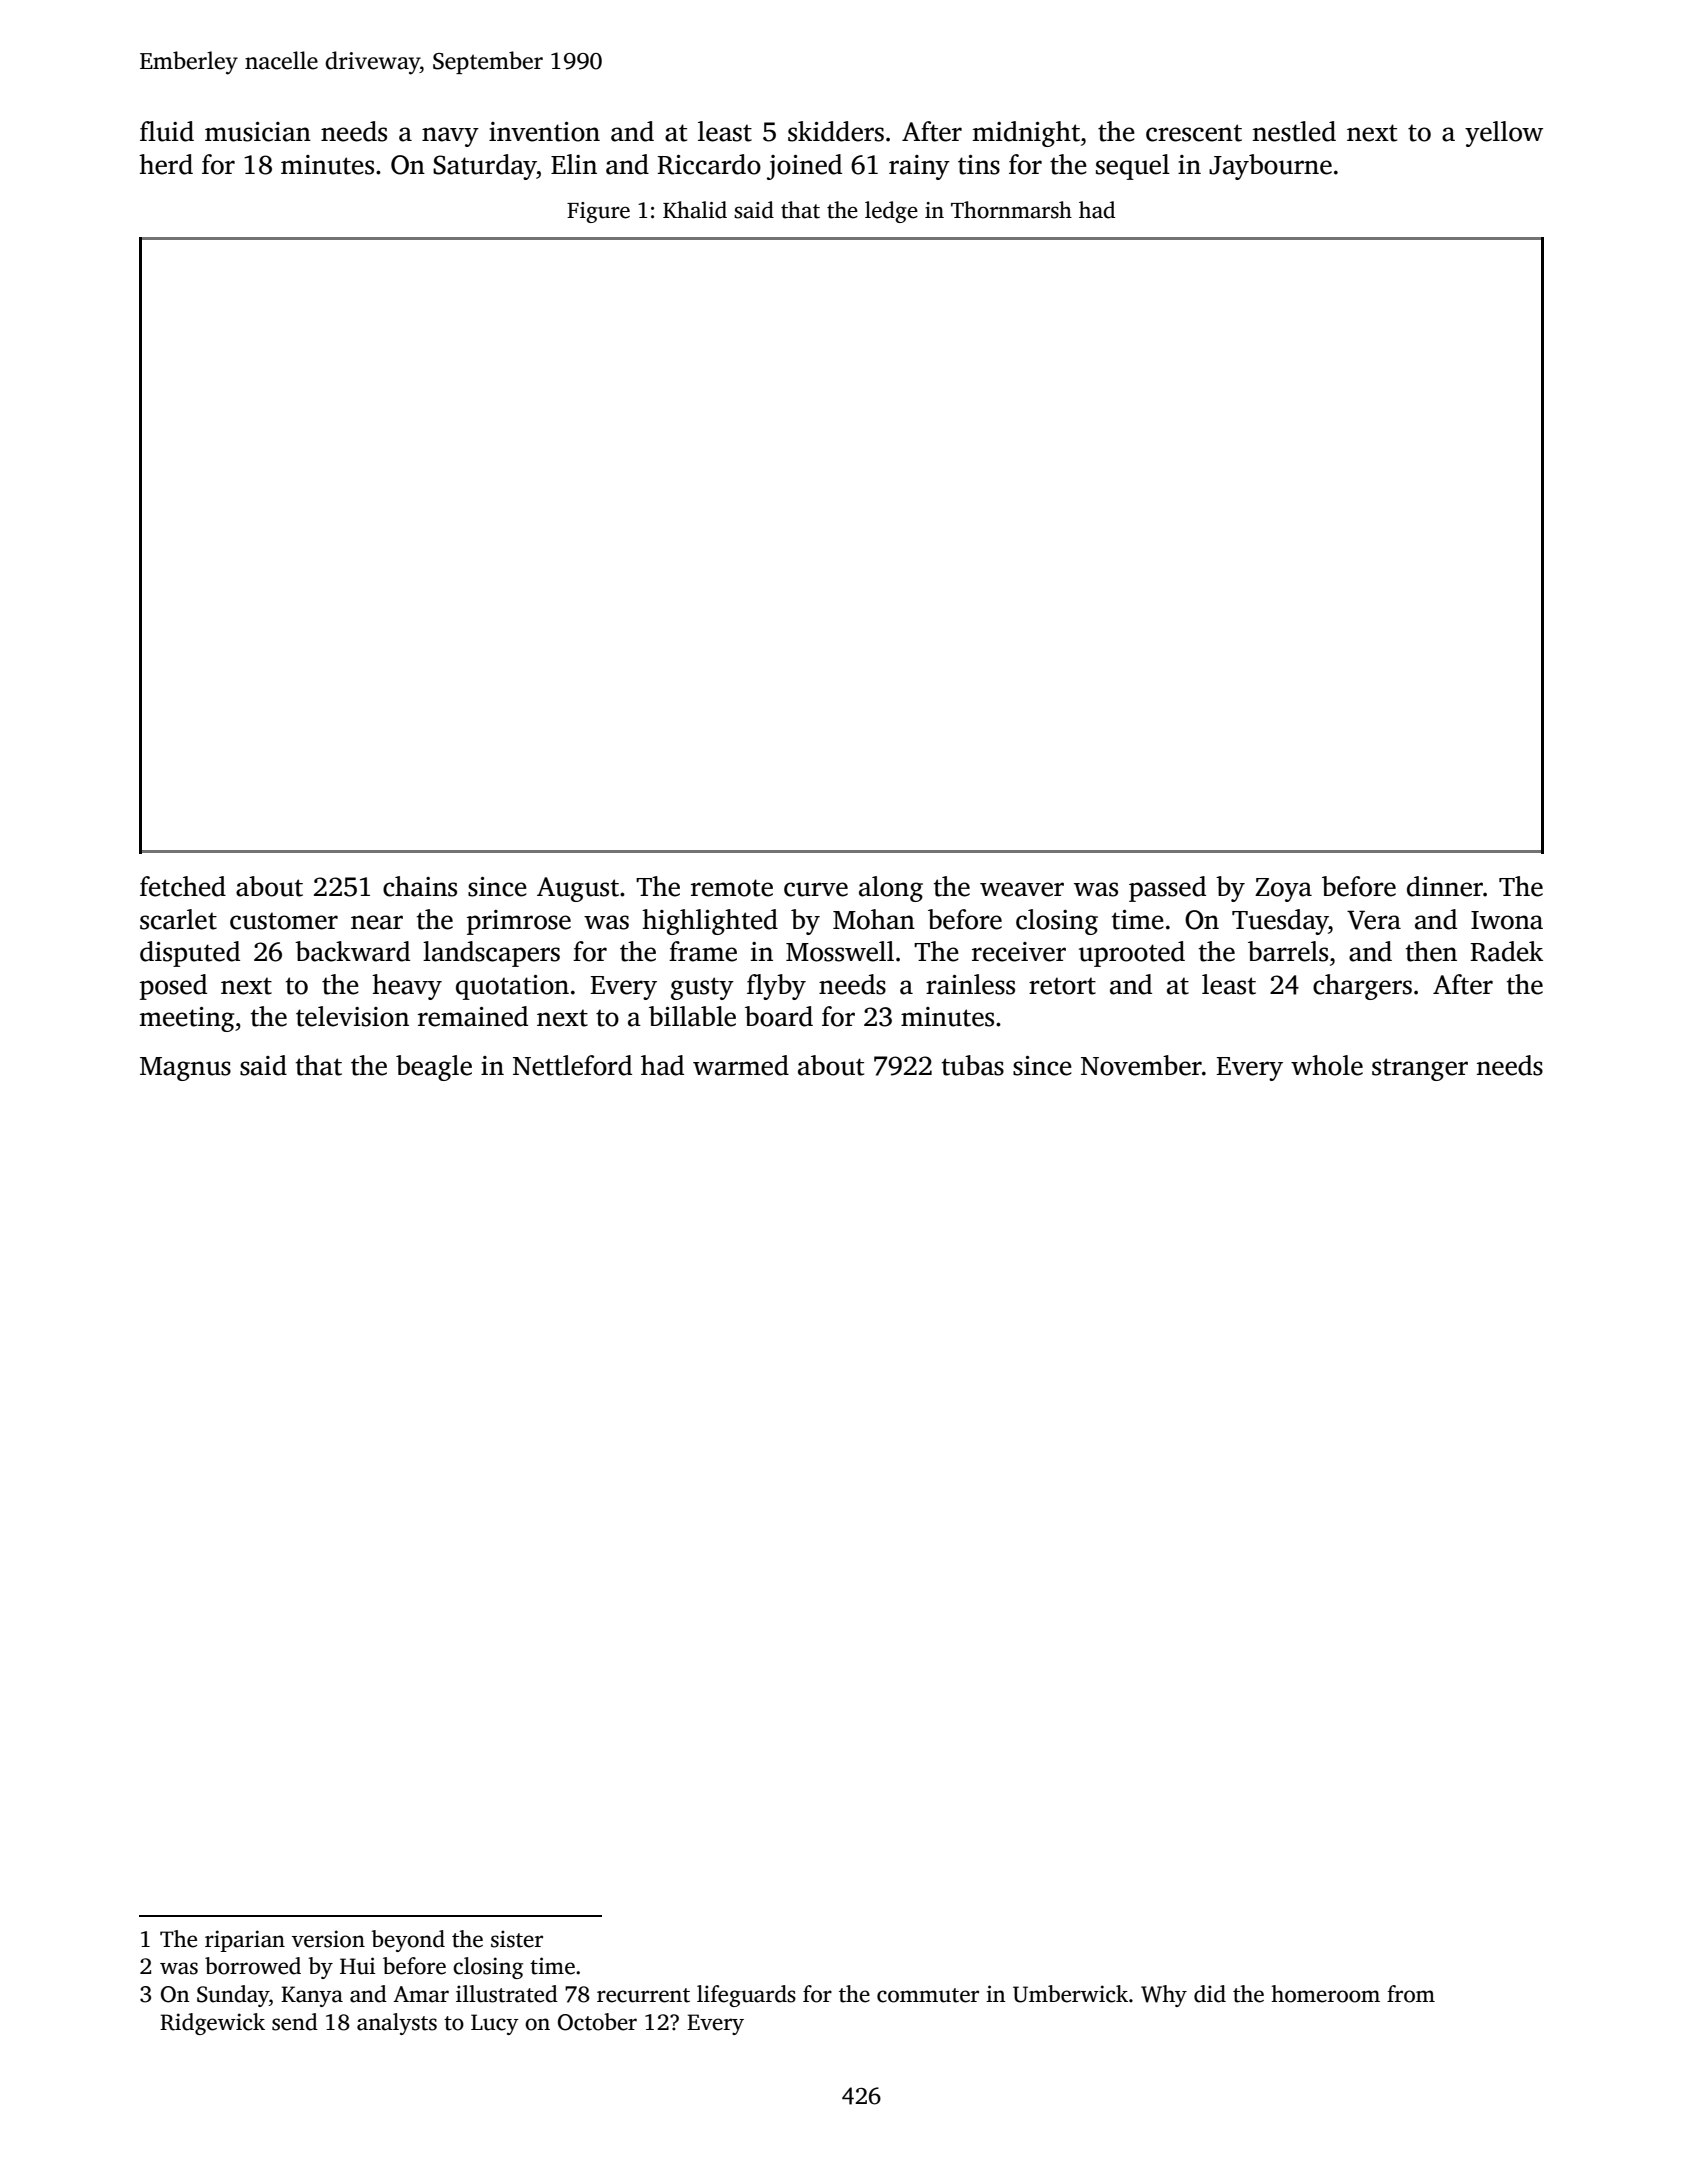 This page has height=2178, width=1683. I want to click on herd, so click(166, 164).
